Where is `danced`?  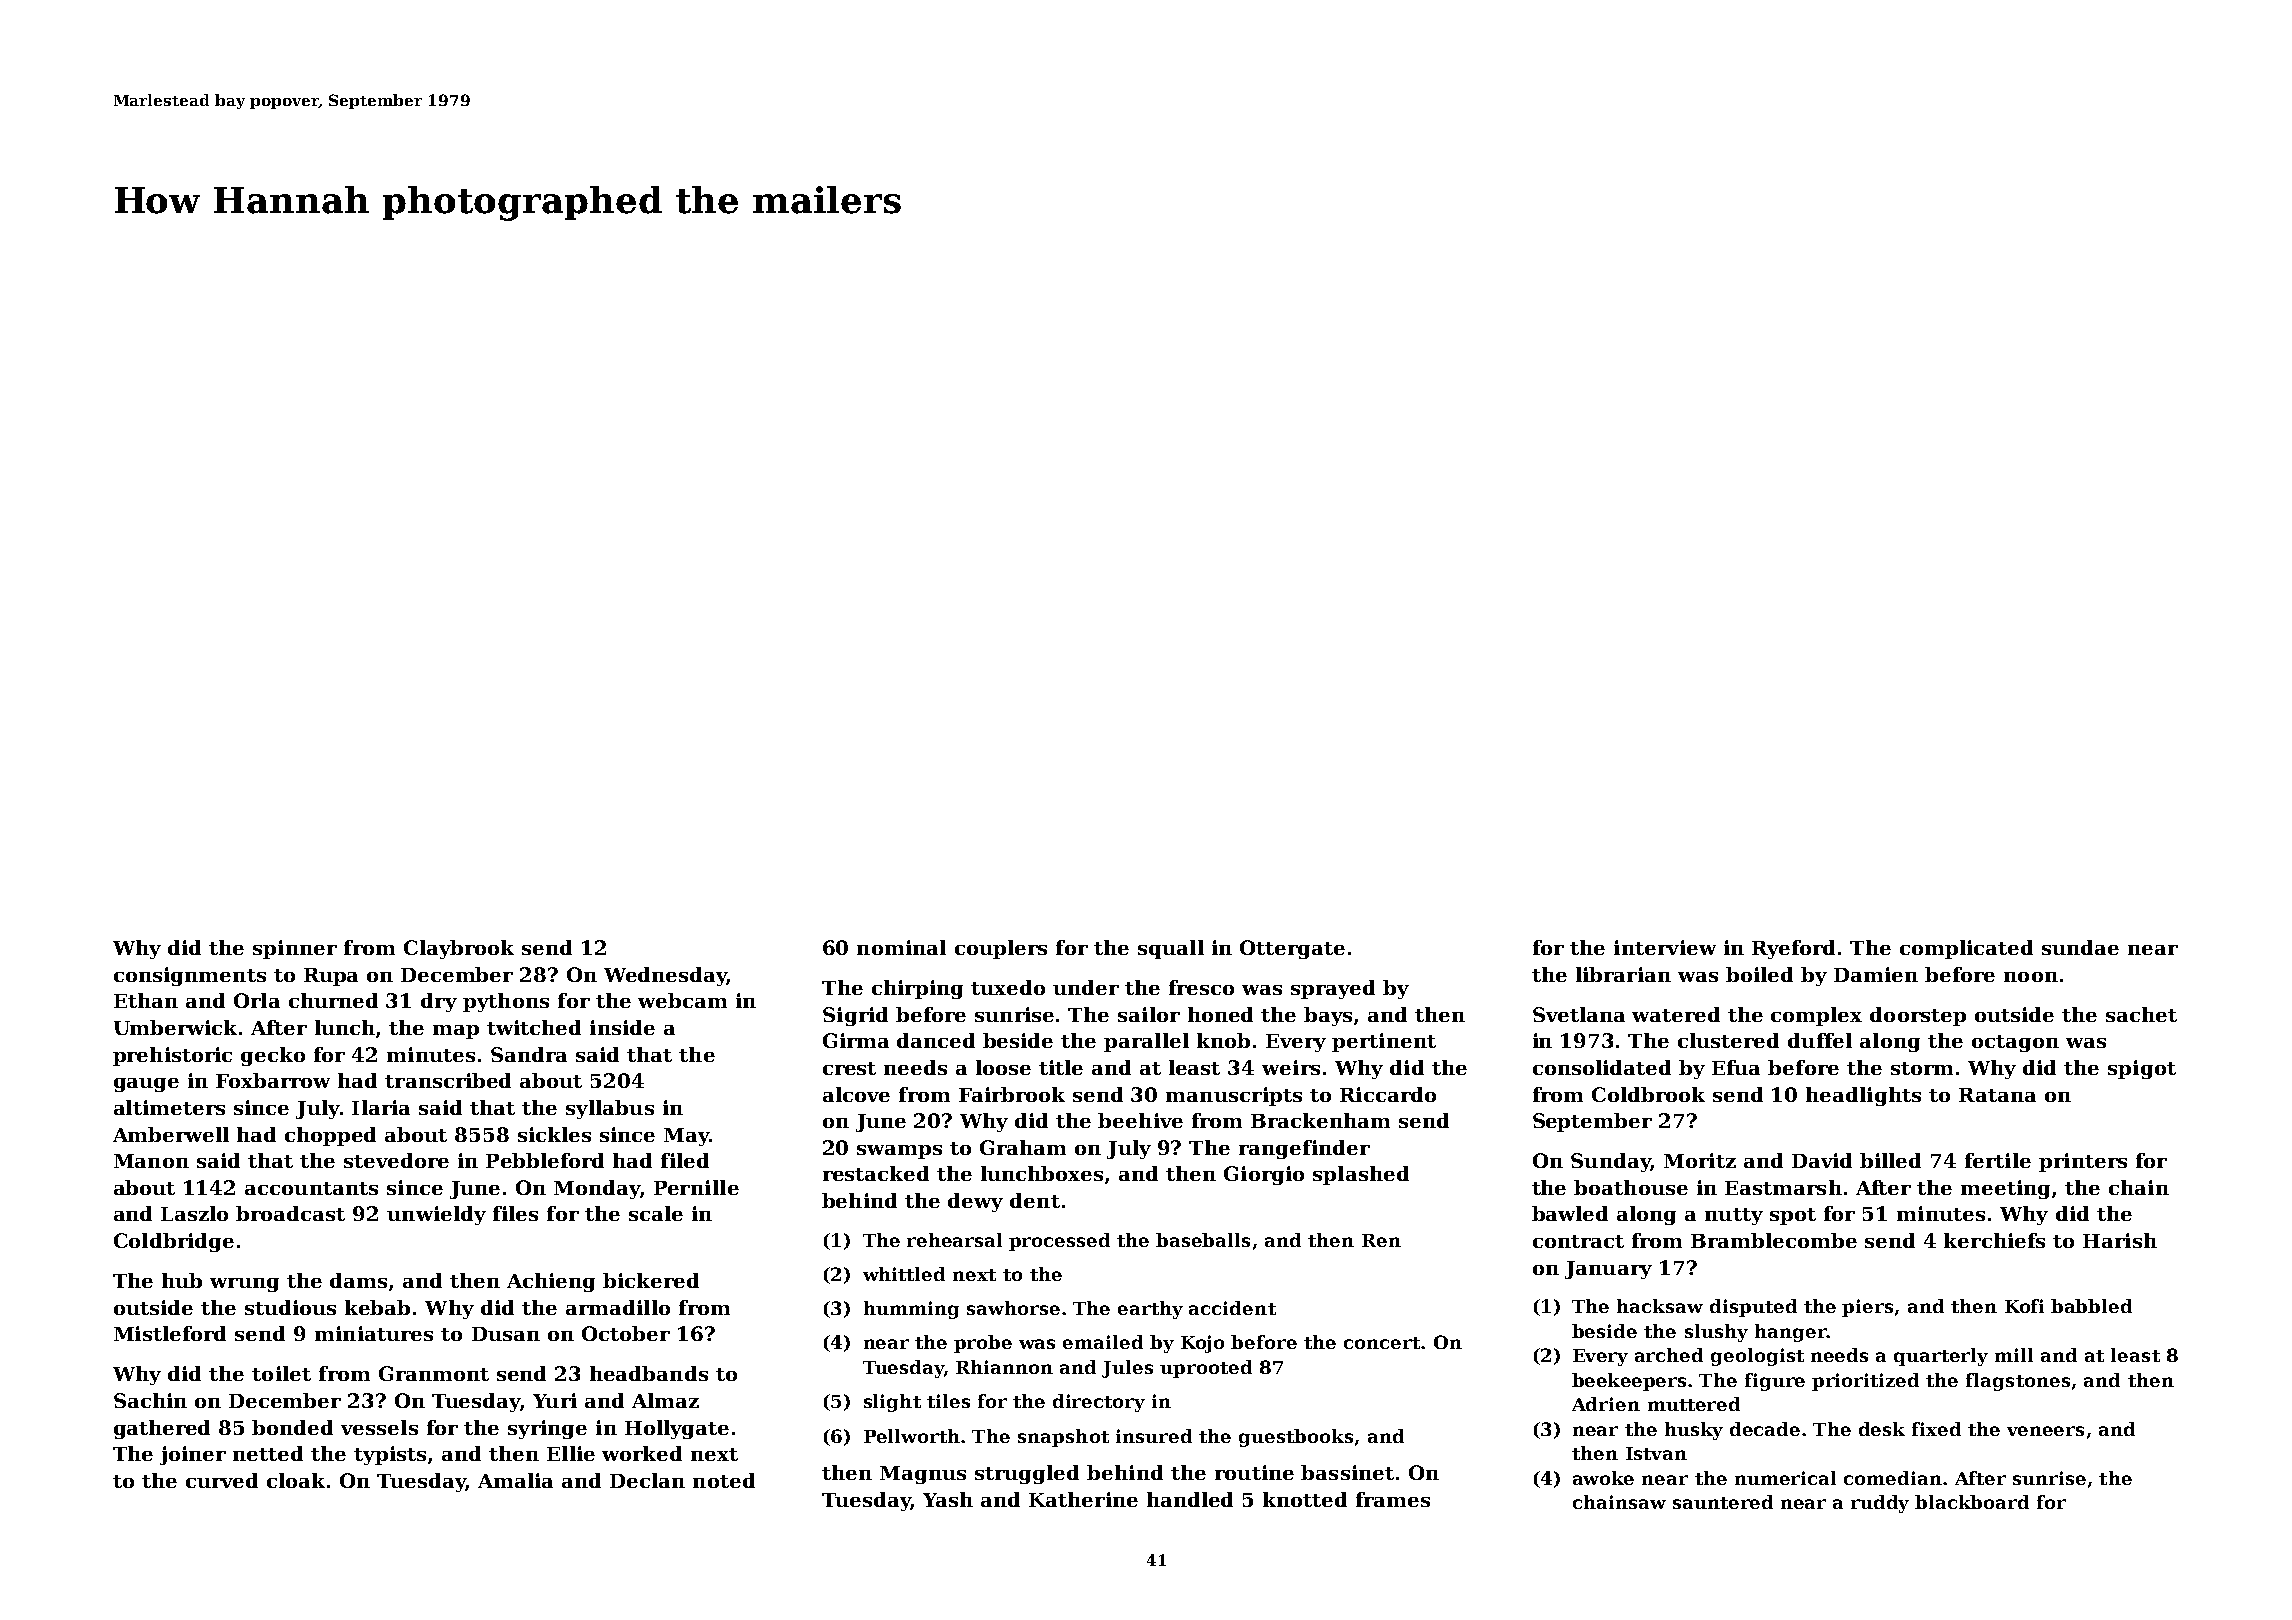 danced is located at coordinates (936, 1040).
